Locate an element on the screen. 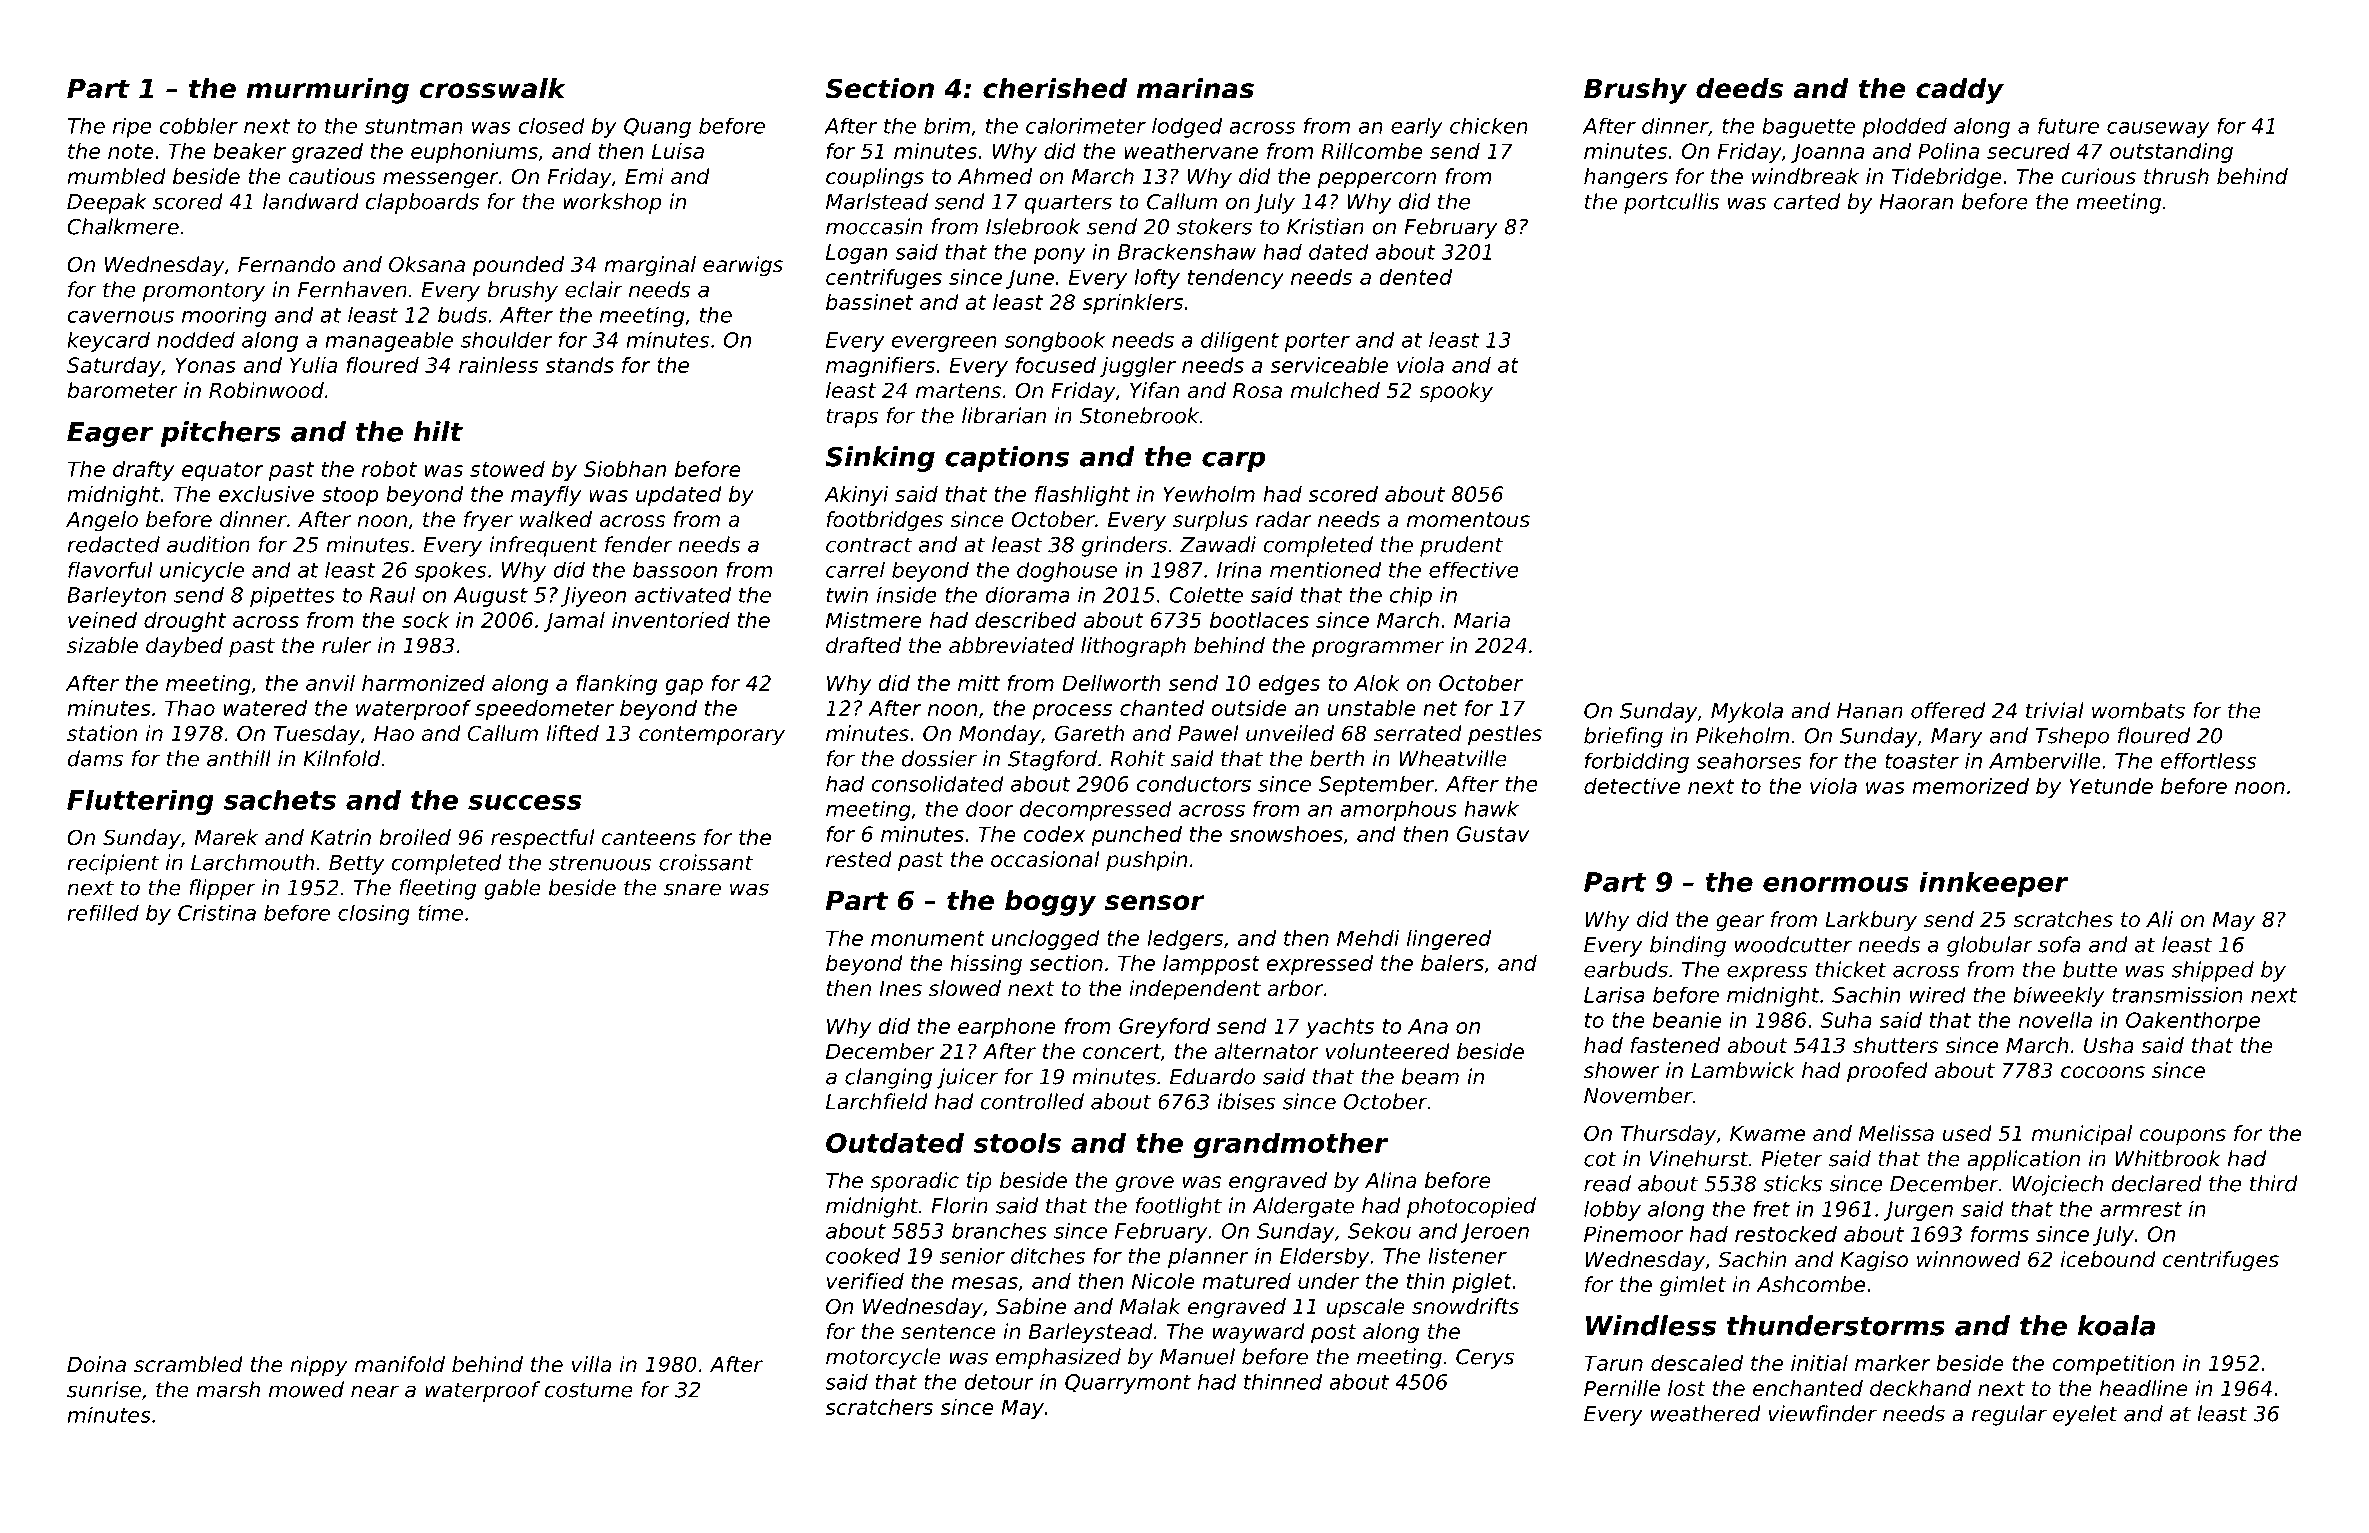 The height and width of the screenshot is (1533, 2369). cooked is located at coordinates (863, 1256).
